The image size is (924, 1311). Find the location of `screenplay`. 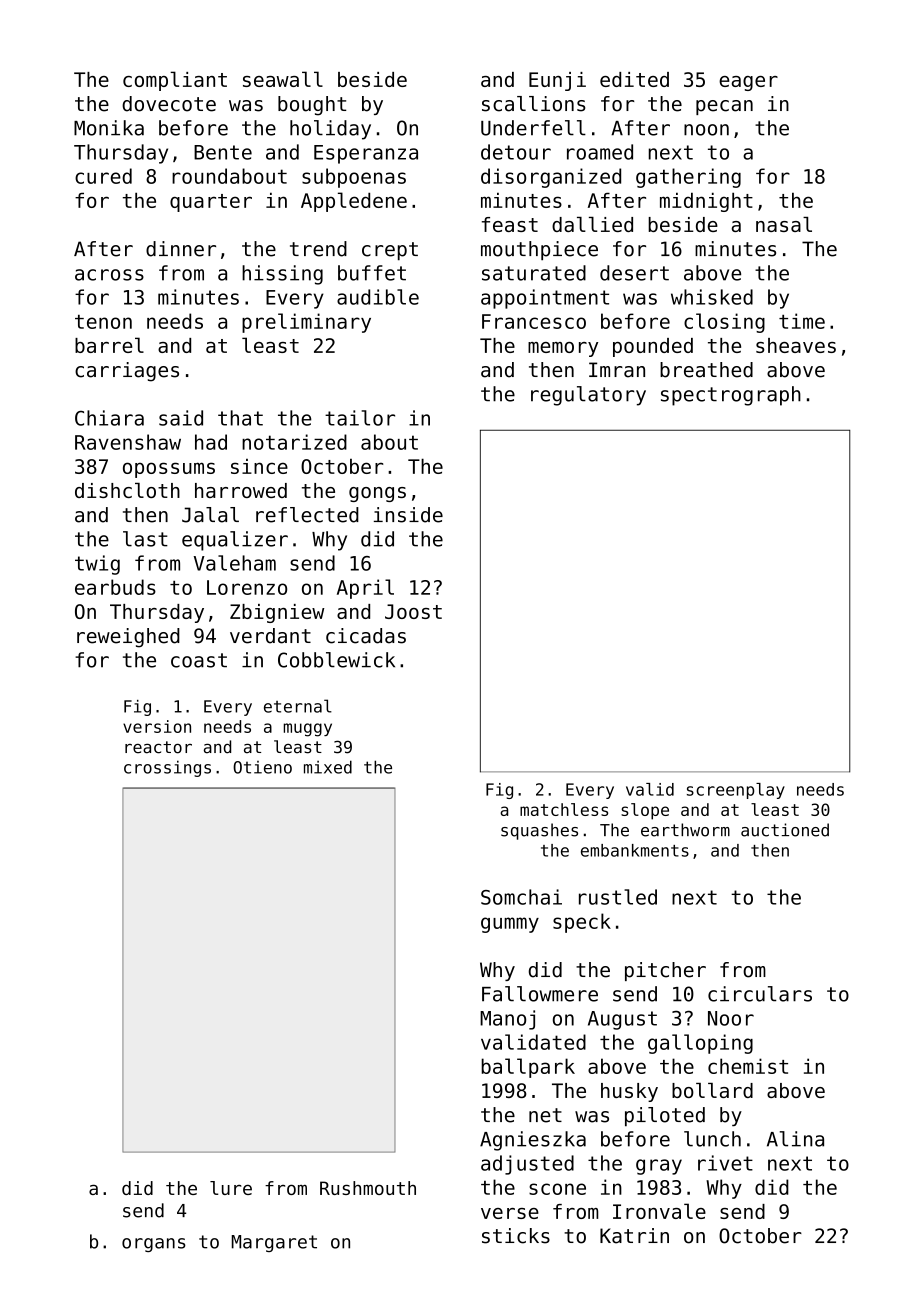

screenplay is located at coordinates (736, 791).
